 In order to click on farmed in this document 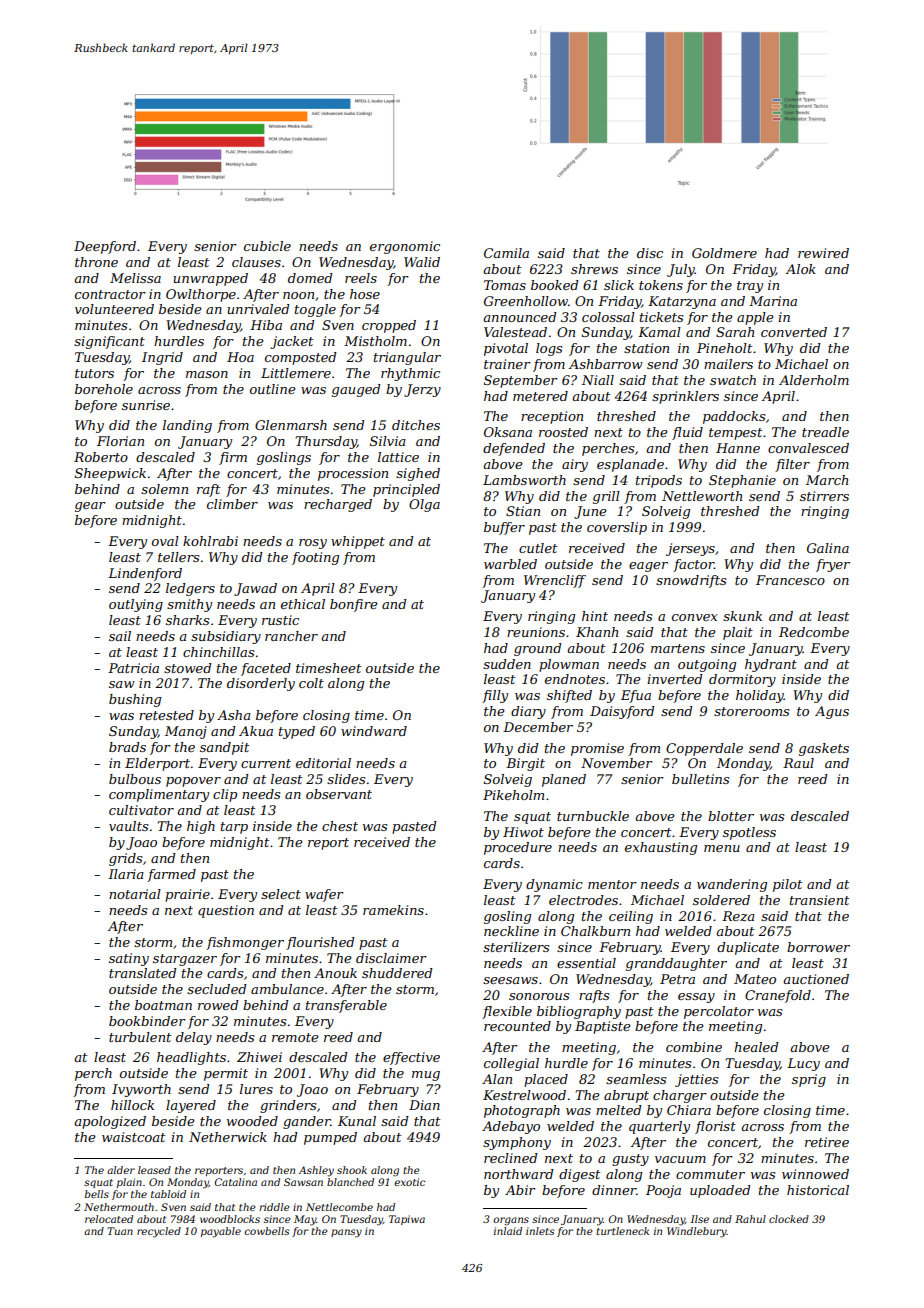, I will do `click(171, 875)`.
